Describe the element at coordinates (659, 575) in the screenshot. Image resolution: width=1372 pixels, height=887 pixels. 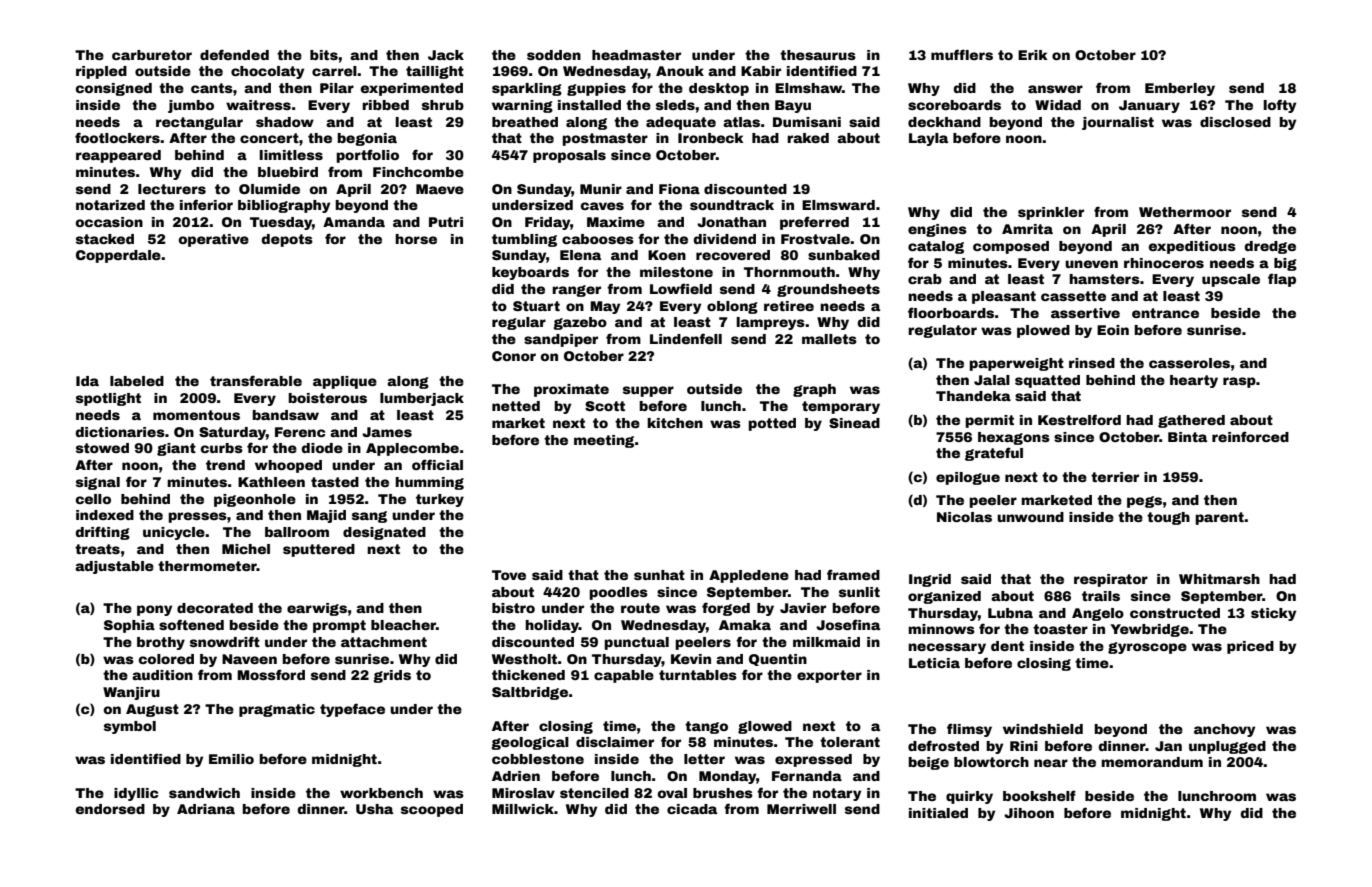
I see `sunhat` at that location.
